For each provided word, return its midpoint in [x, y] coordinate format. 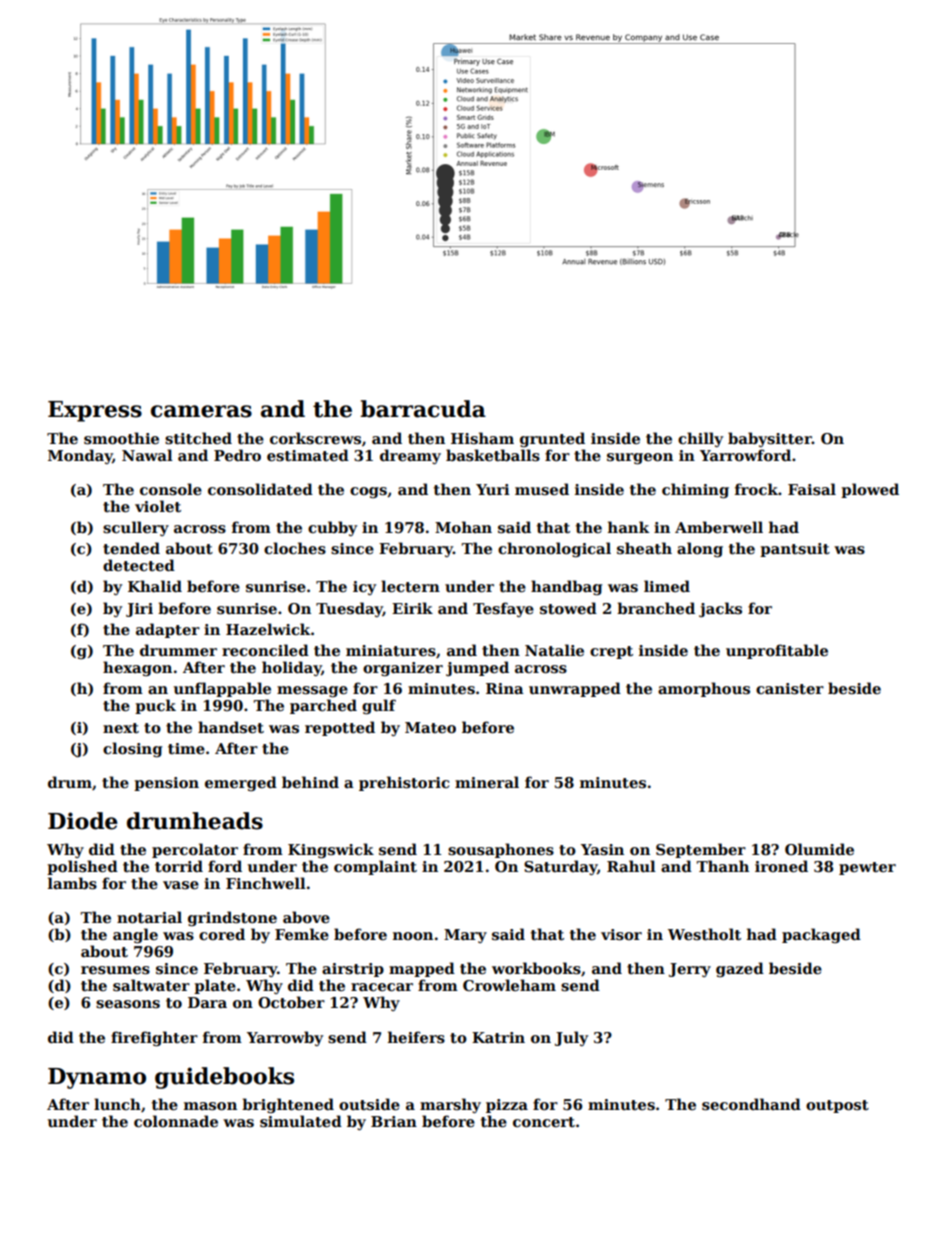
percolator [195, 850]
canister [790, 688]
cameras [201, 411]
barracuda [423, 409]
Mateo [430, 727]
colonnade [176, 1121]
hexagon [137, 668]
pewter [867, 868]
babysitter [770, 439]
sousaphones [501, 850]
